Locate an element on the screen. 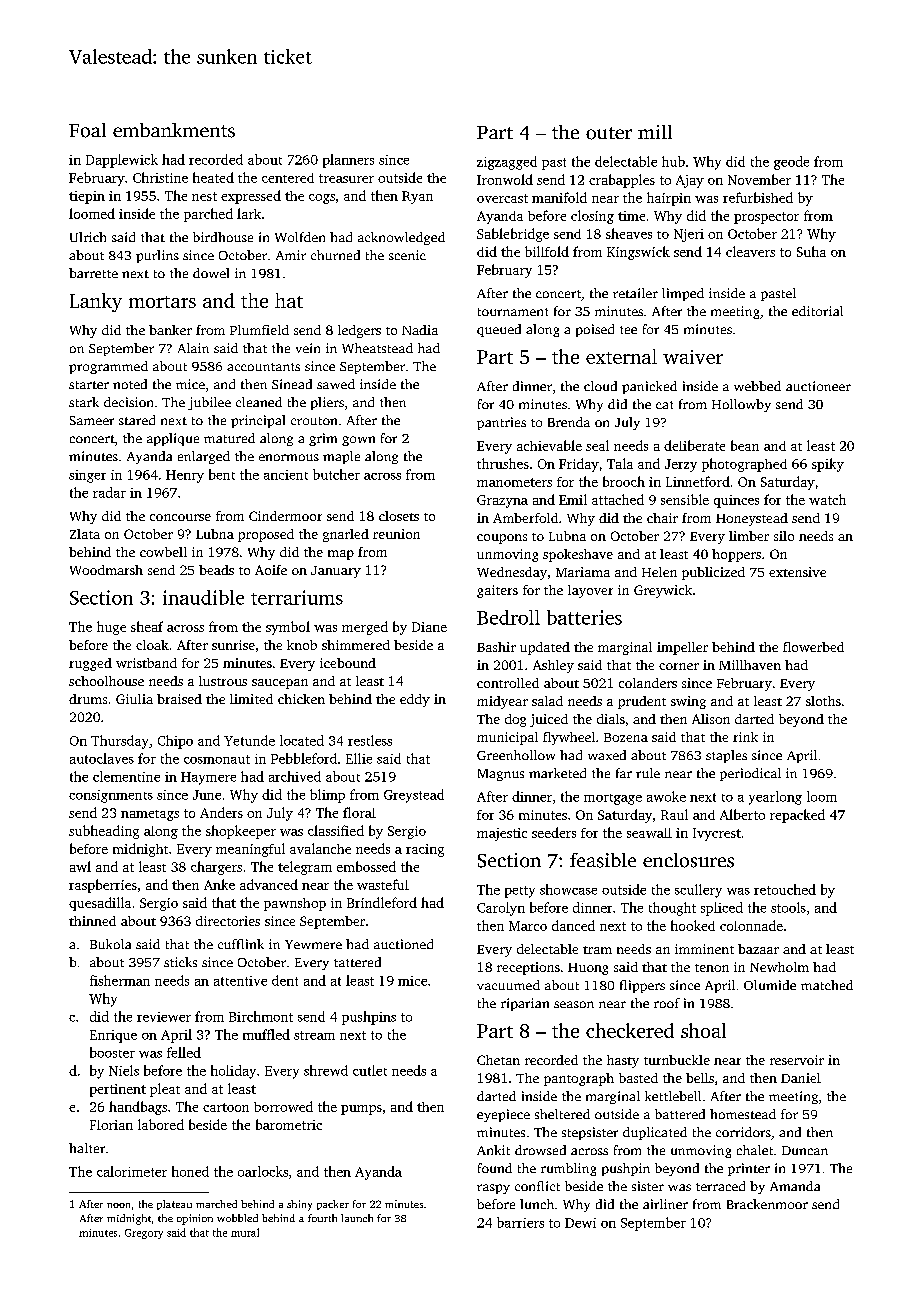  photographed is located at coordinates (744, 465).
